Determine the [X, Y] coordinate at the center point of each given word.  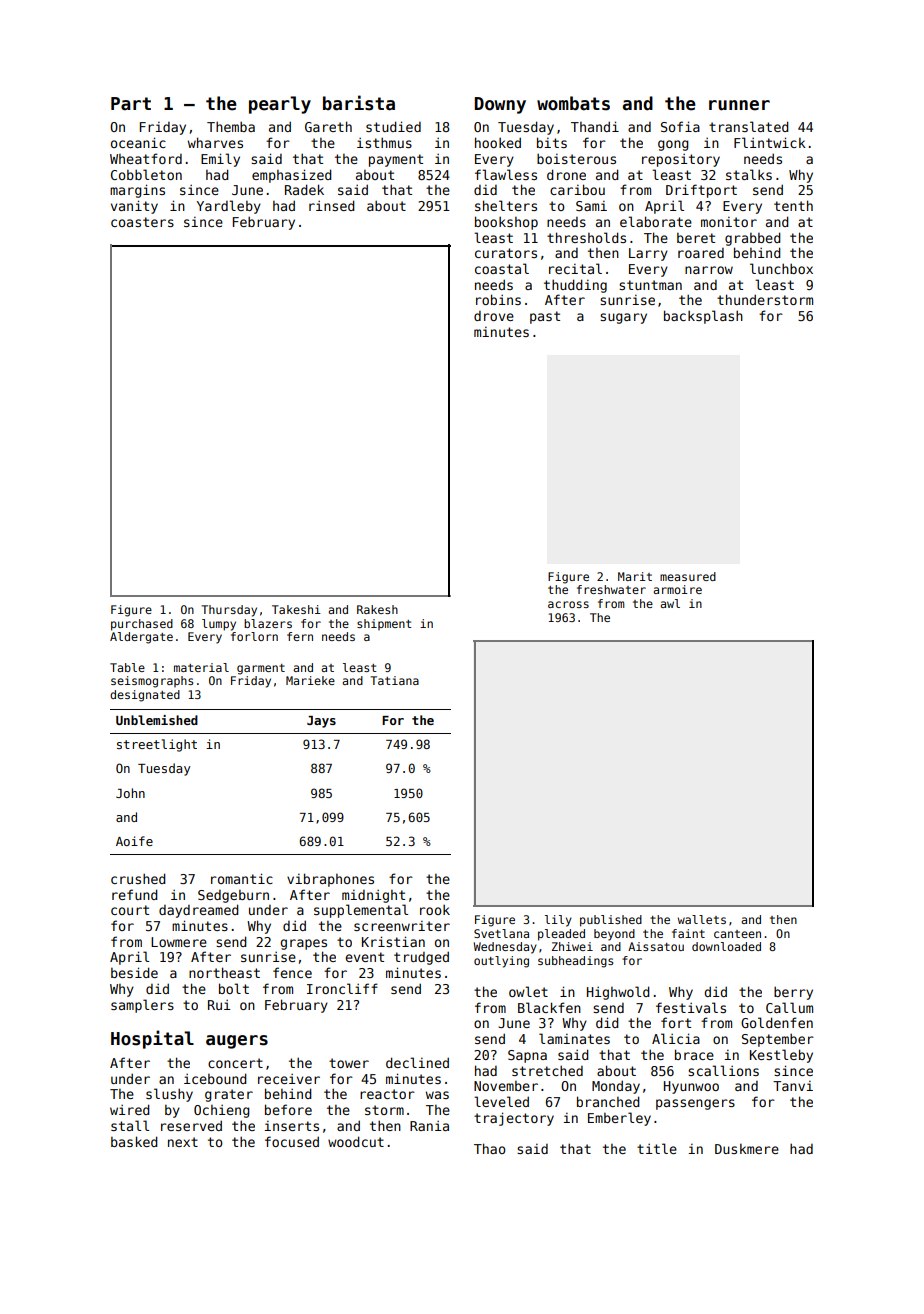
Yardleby [229, 207]
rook [435, 910]
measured [688, 576]
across [568, 604]
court [130, 910]
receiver [289, 1079]
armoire [677, 589]
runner [739, 105]
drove [494, 316]
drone [566, 174]
